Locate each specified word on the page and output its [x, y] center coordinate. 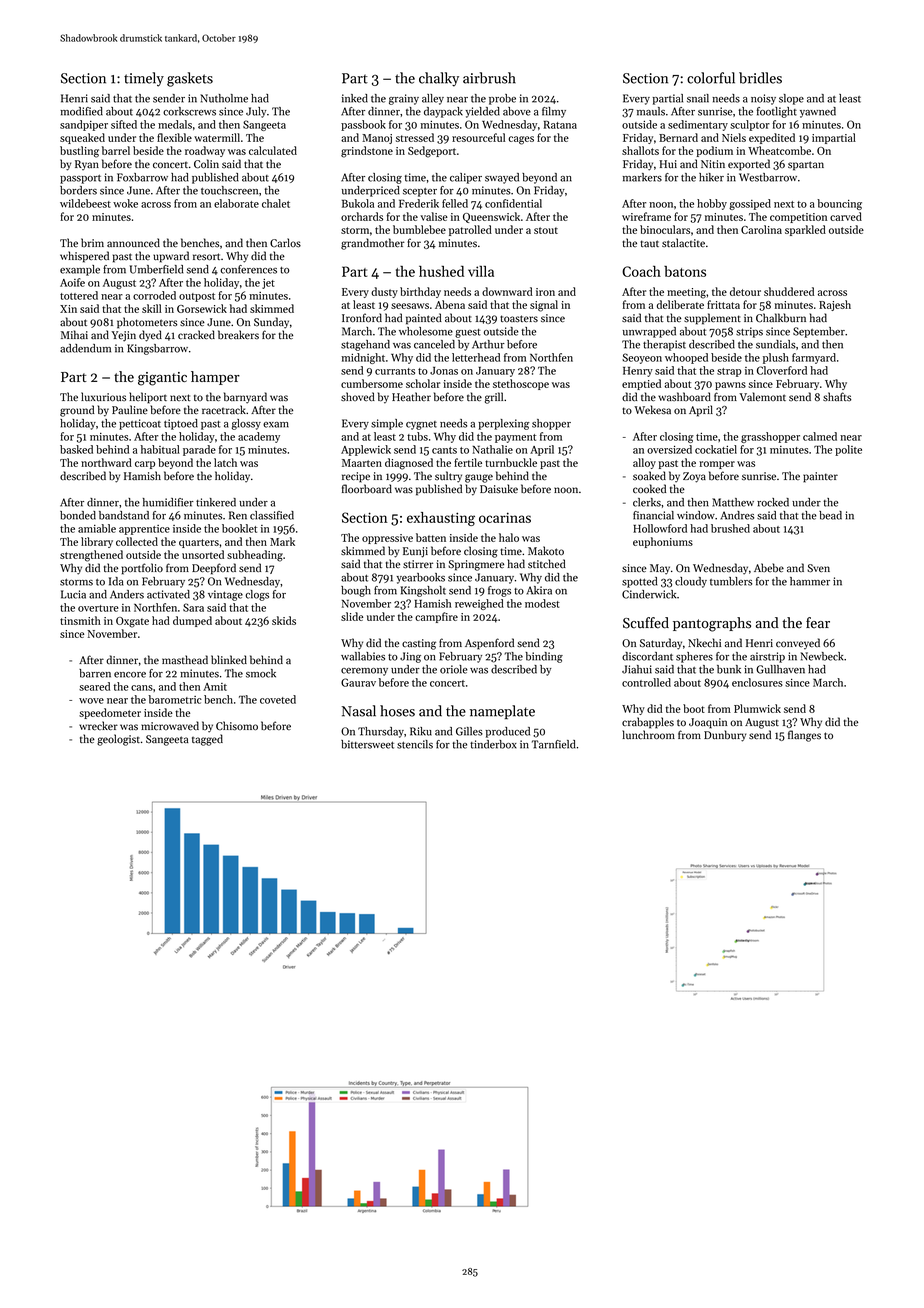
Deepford [214, 569]
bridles [760, 78]
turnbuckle [511, 462]
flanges [804, 736]
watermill [217, 137]
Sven [818, 568]
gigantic [162, 379]
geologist [118, 740]
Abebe [769, 568]
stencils [415, 744]
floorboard [367, 489]
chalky [439, 79]
